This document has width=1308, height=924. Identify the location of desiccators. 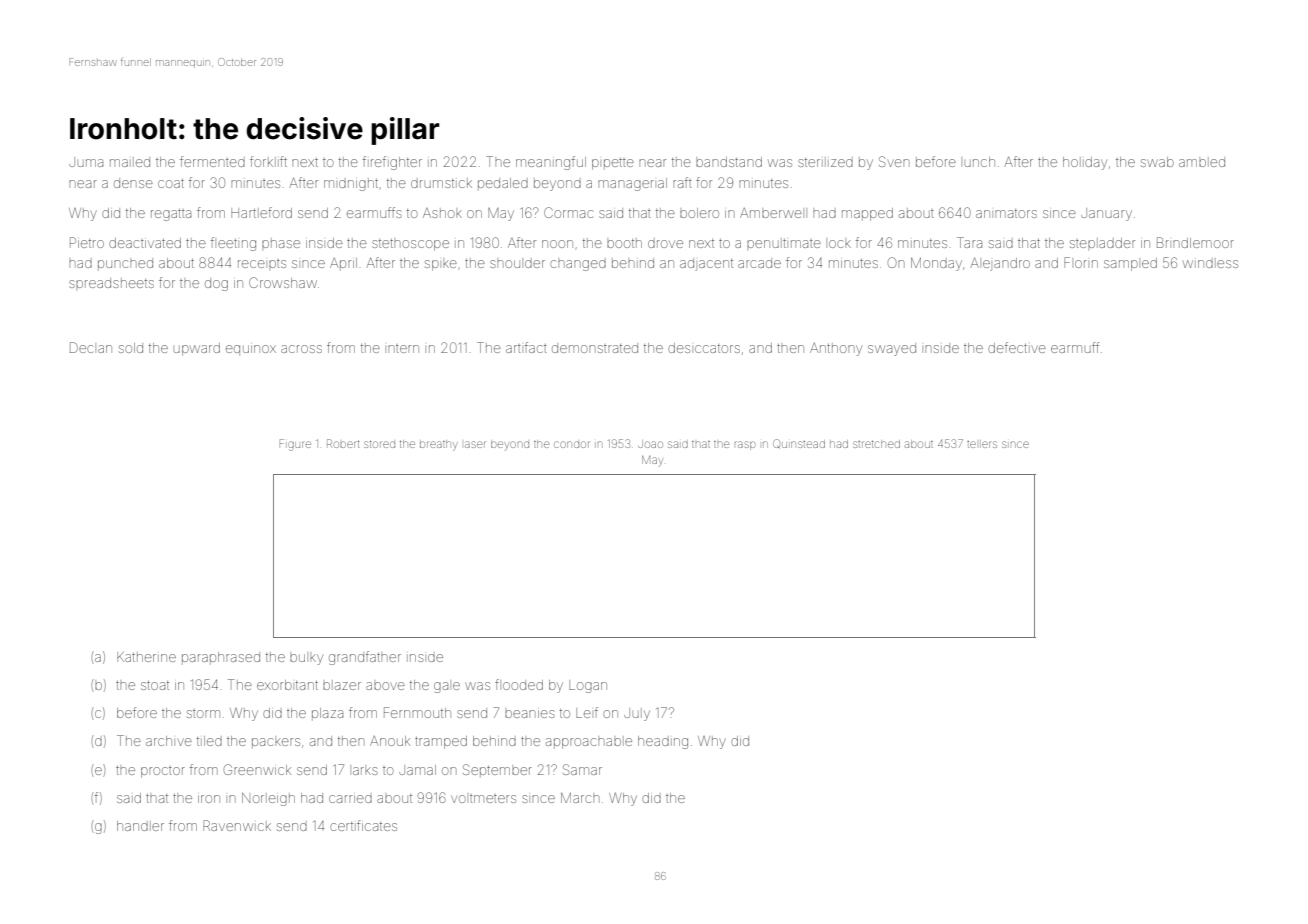
(704, 348).
